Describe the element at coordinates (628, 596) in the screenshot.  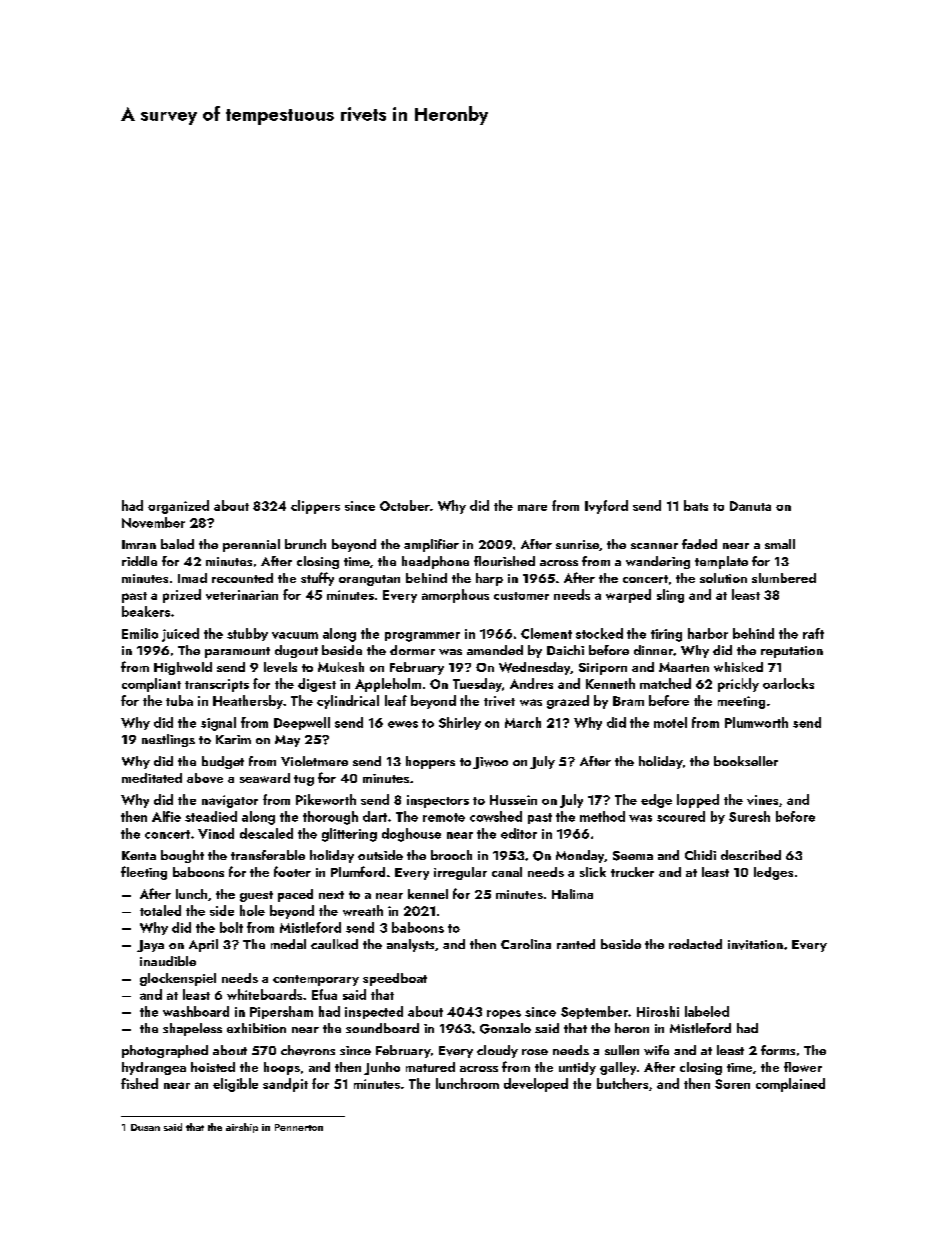
I see `warped` at that location.
